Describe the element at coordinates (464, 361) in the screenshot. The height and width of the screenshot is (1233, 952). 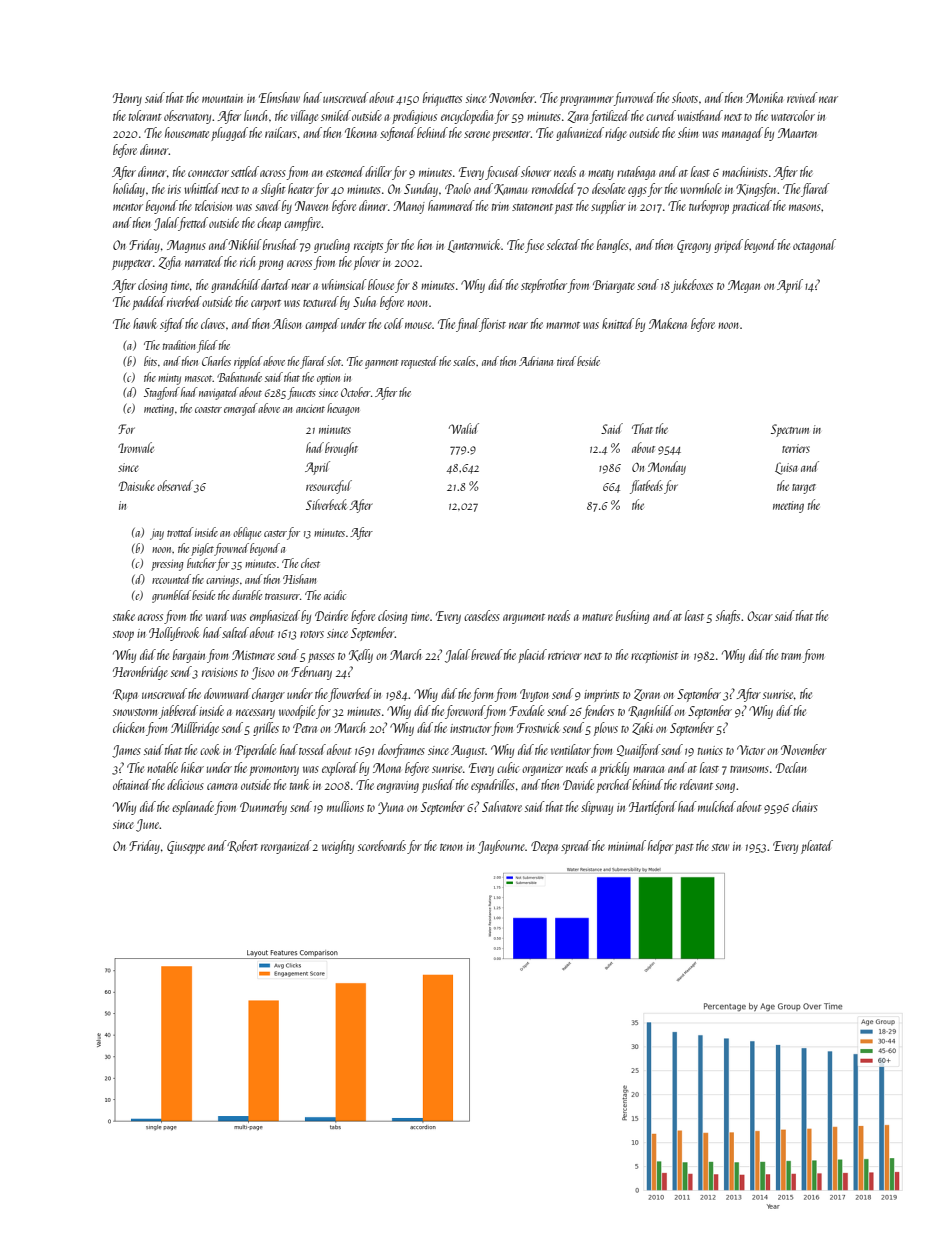
I see `scales` at that location.
